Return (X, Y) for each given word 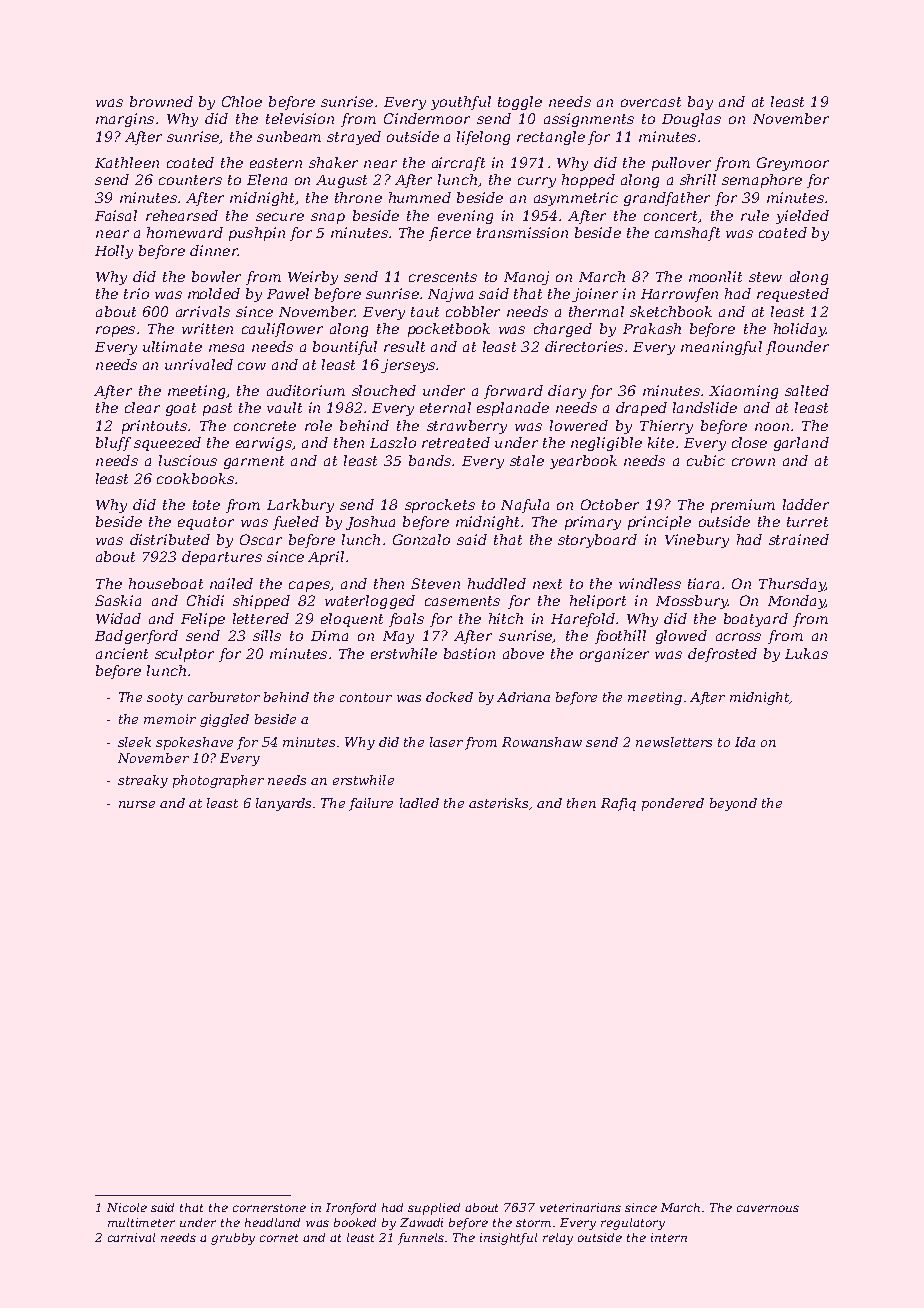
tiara (703, 583)
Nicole (127, 1207)
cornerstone (269, 1208)
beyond (733, 804)
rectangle (551, 138)
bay (700, 103)
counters (190, 180)
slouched (384, 390)
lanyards (283, 804)
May (398, 637)
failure (371, 804)
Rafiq (618, 804)
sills (267, 635)
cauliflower (282, 330)
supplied (434, 1209)
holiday (800, 330)
